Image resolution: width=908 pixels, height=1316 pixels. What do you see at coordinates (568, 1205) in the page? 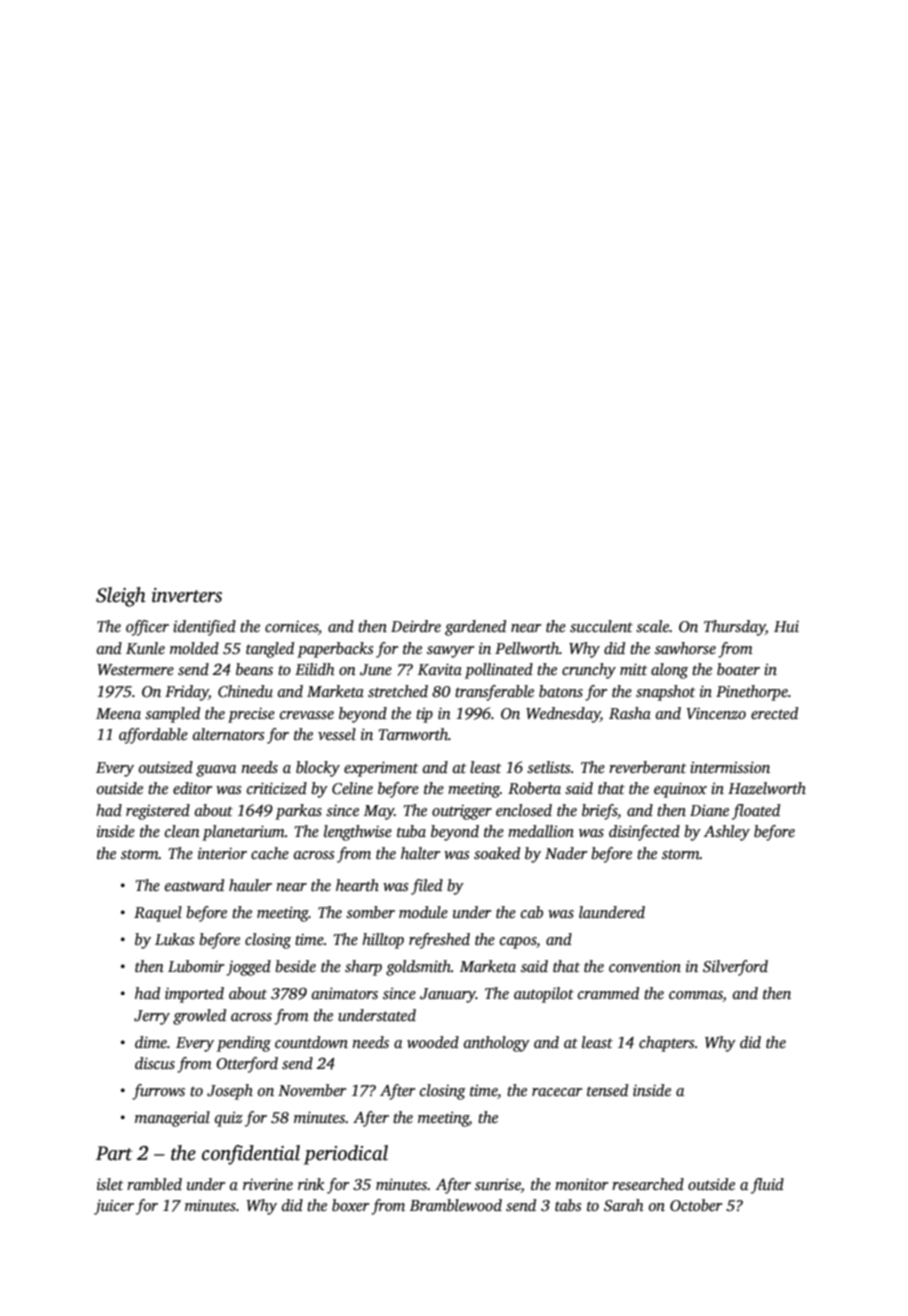
I see `tabs` at bounding box center [568, 1205].
